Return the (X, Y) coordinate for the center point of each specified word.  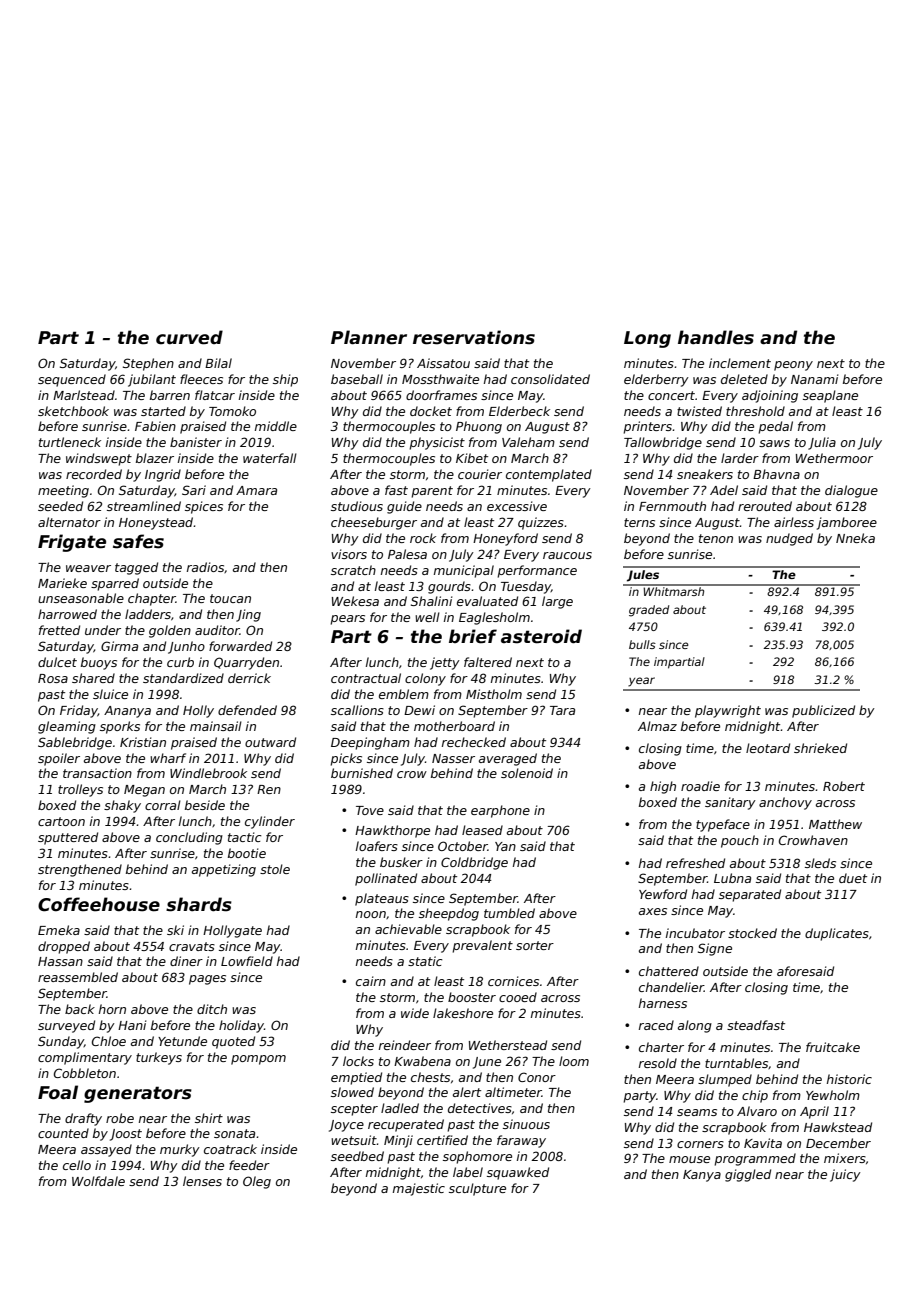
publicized (823, 711)
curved (189, 337)
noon (371, 914)
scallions (357, 710)
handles (716, 337)
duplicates (837, 934)
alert (467, 1092)
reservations (474, 337)
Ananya (127, 712)
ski (175, 930)
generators (138, 1094)
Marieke (62, 583)
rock (423, 538)
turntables (736, 1063)
